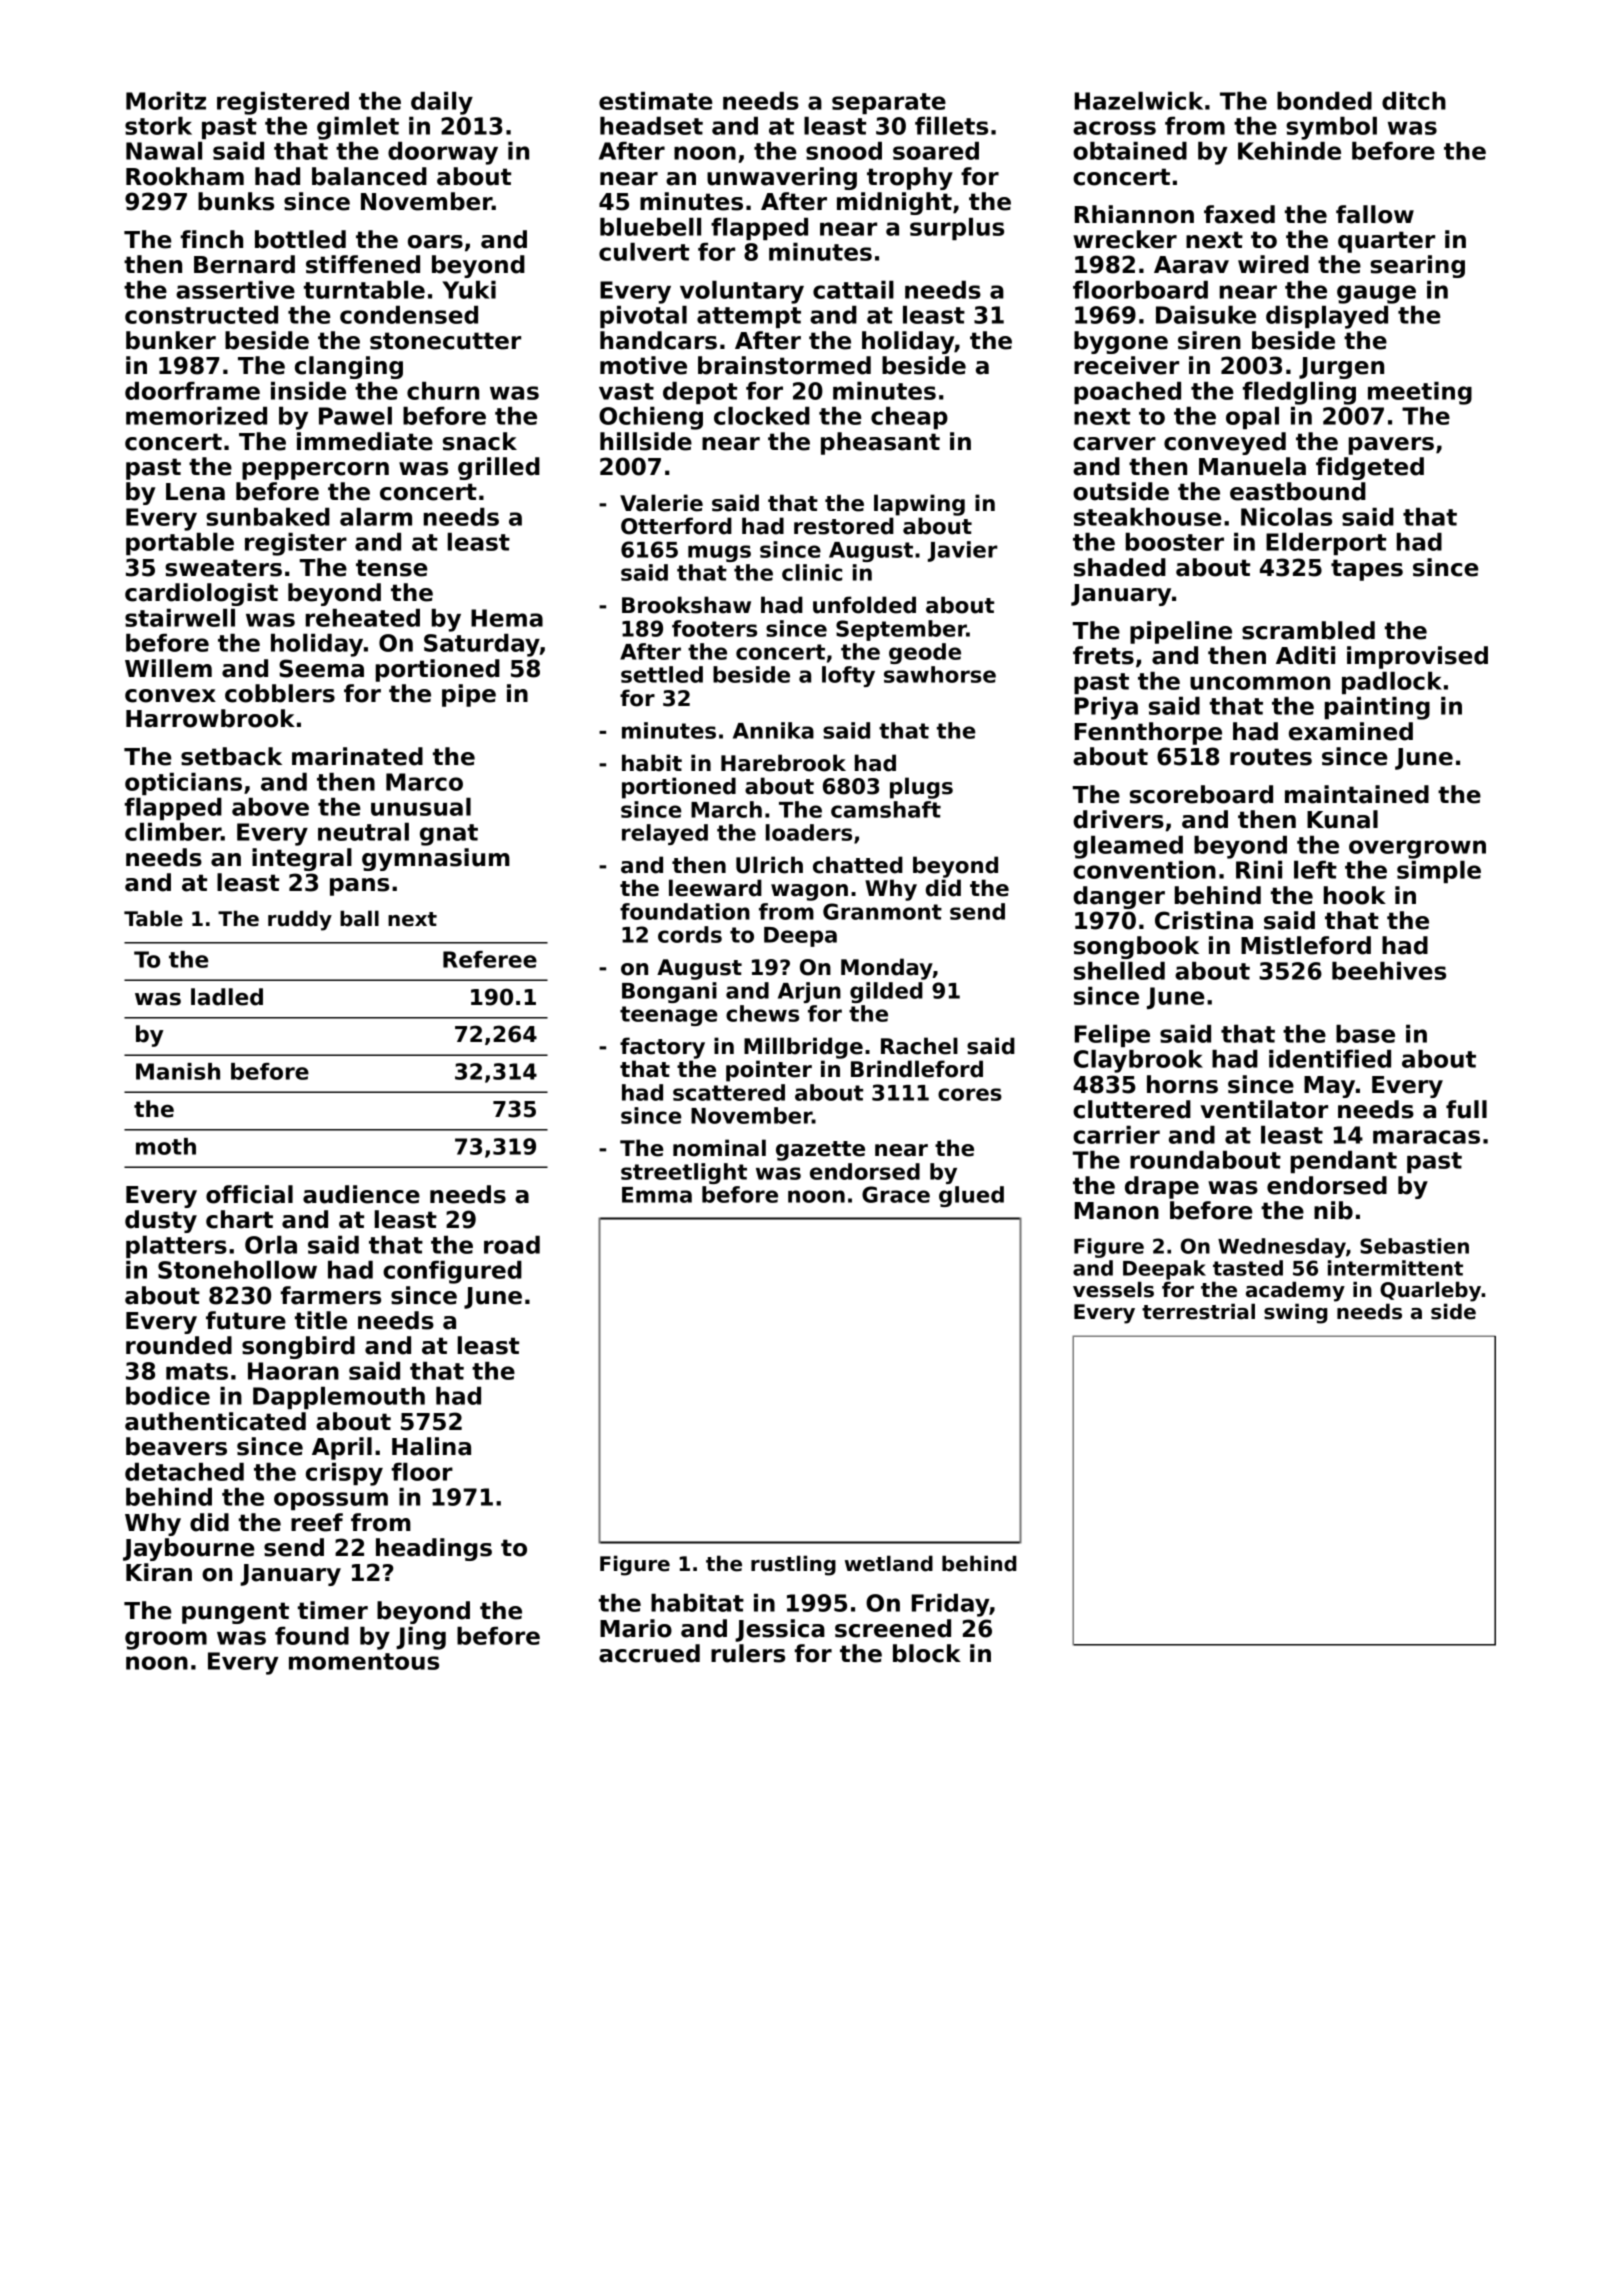 The height and width of the image is (2292, 1620). What do you see at coordinates (896, 1194) in the image?
I see `Grace` at bounding box center [896, 1194].
